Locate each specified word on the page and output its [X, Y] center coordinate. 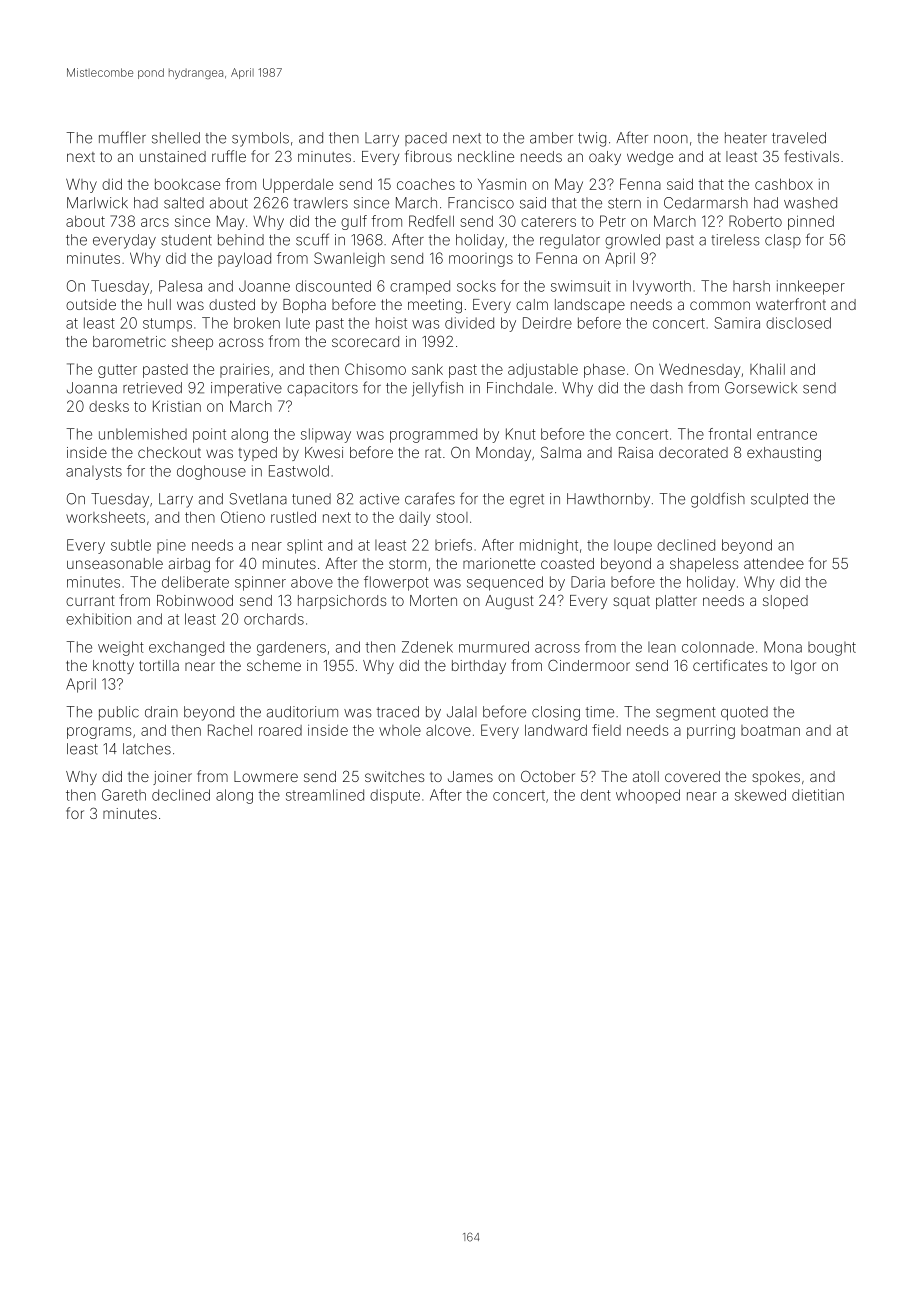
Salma [561, 452]
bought [832, 649]
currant [90, 601]
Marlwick [97, 203]
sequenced [505, 583]
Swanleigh [349, 259]
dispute [395, 796]
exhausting [784, 454]
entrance [787, 434]
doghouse [211, 472]
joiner [172, 778]
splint [305, 546]
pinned [811, 222]
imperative [246, 389]
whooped [648, 796]
